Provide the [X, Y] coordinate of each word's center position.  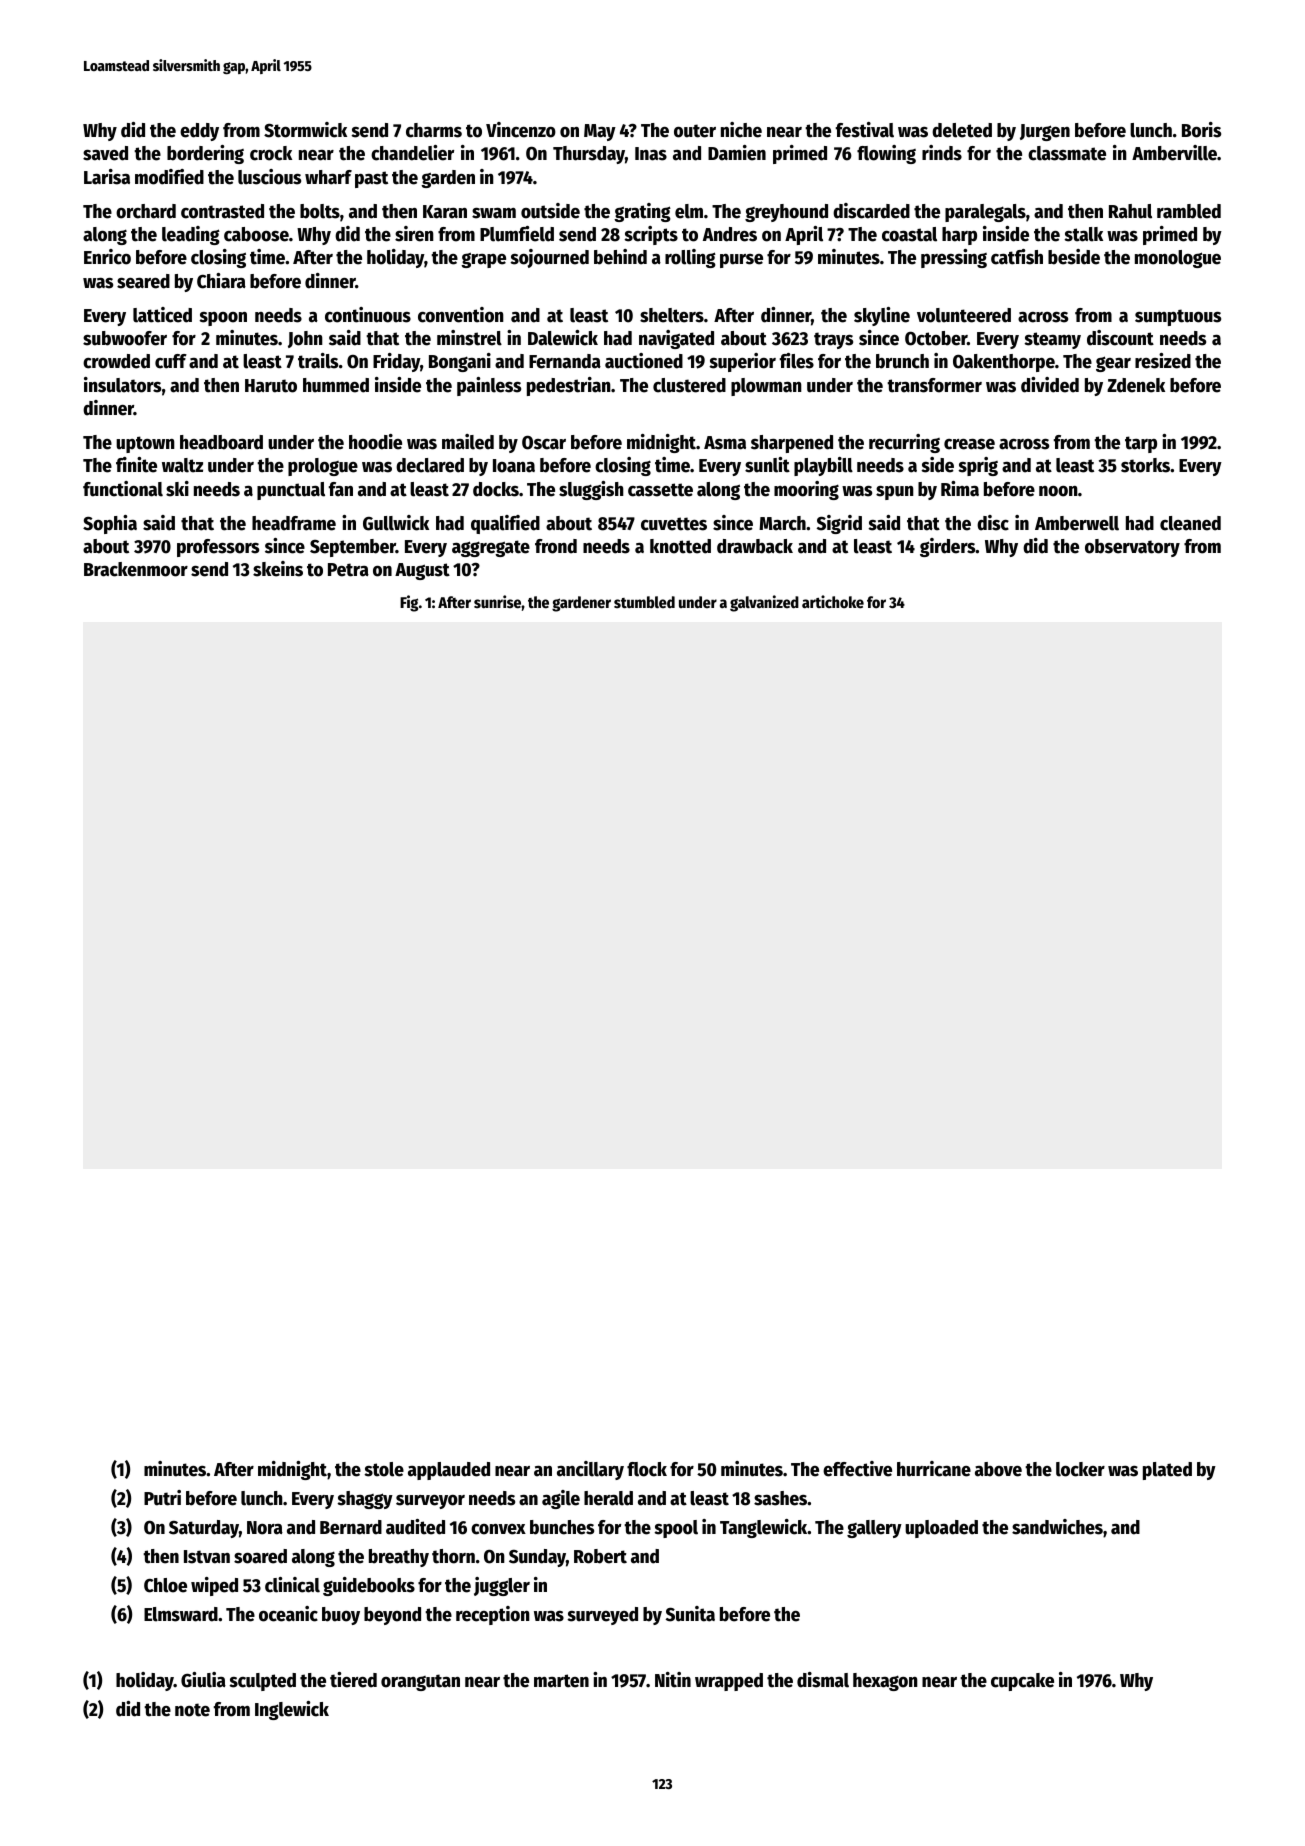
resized [1163, 361]
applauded [449, 1471]
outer [695, 131]
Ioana [514, 466]
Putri [162, 1498]
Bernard [351, 1527]
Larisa [107, 177]
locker [1080, 1469]
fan [341, 489]
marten [561, 1681]
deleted [962, 130]
